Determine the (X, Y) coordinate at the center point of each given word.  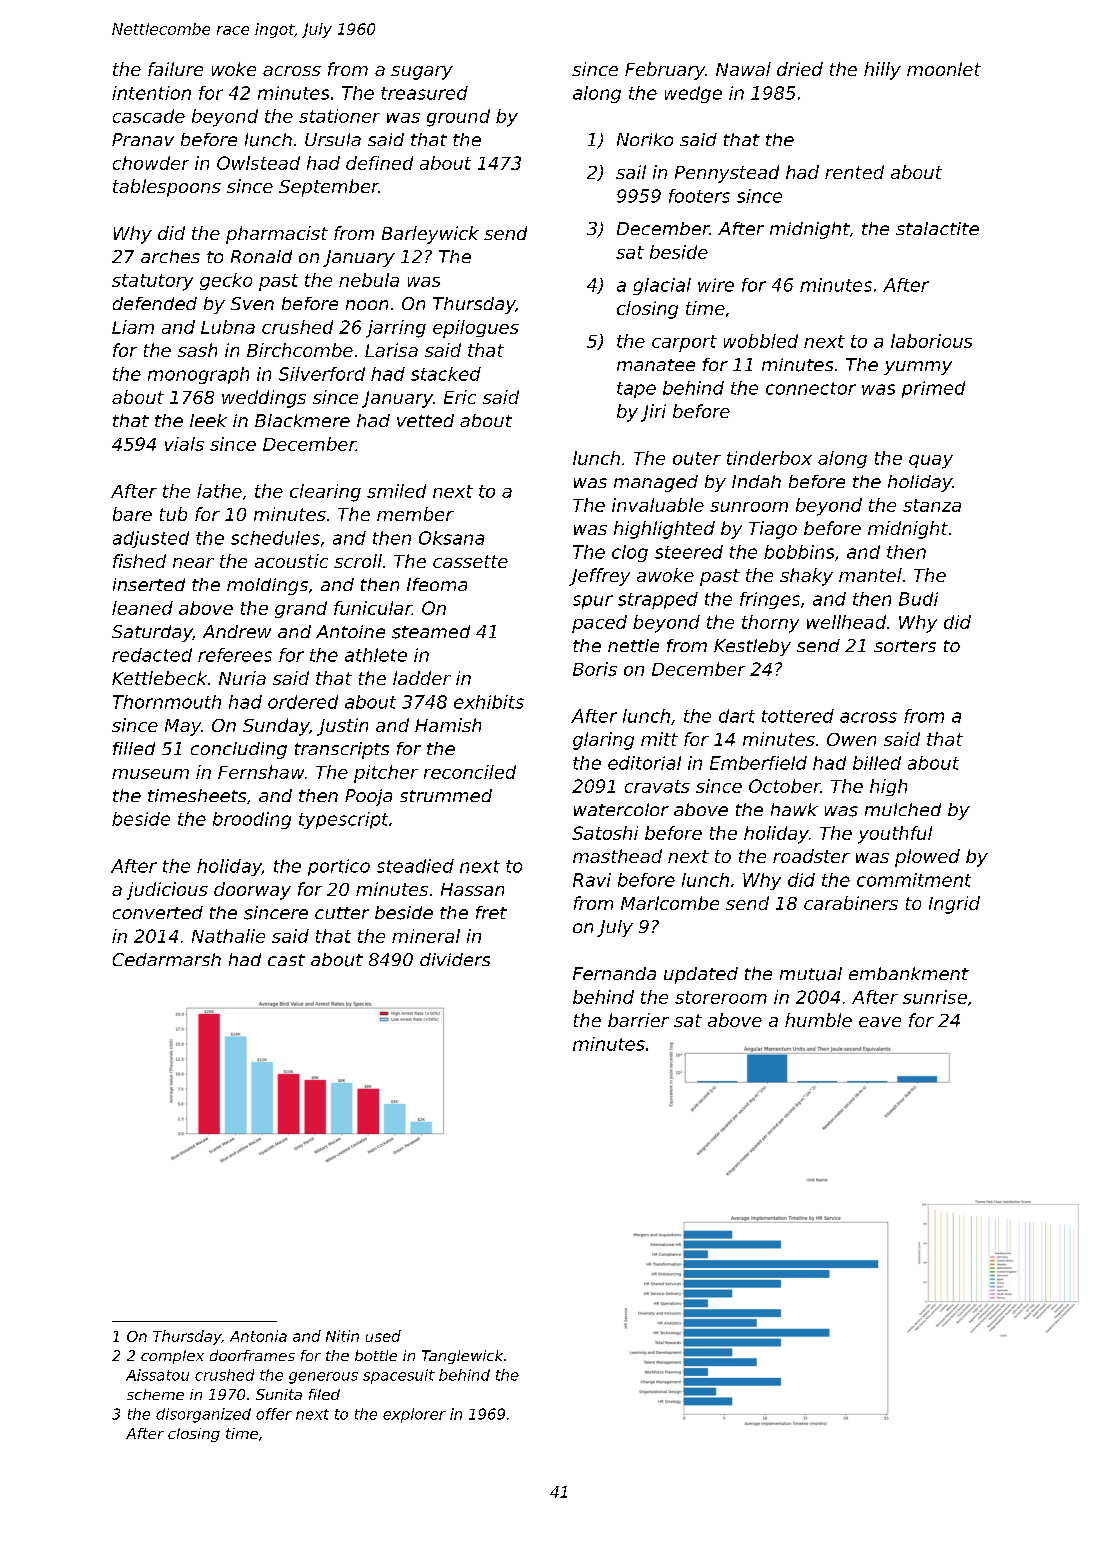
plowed (927, 858)
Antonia (258, 1336)
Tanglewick (462, 1357)
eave (880, 1022)
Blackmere (302, 420)
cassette (470, 561)
